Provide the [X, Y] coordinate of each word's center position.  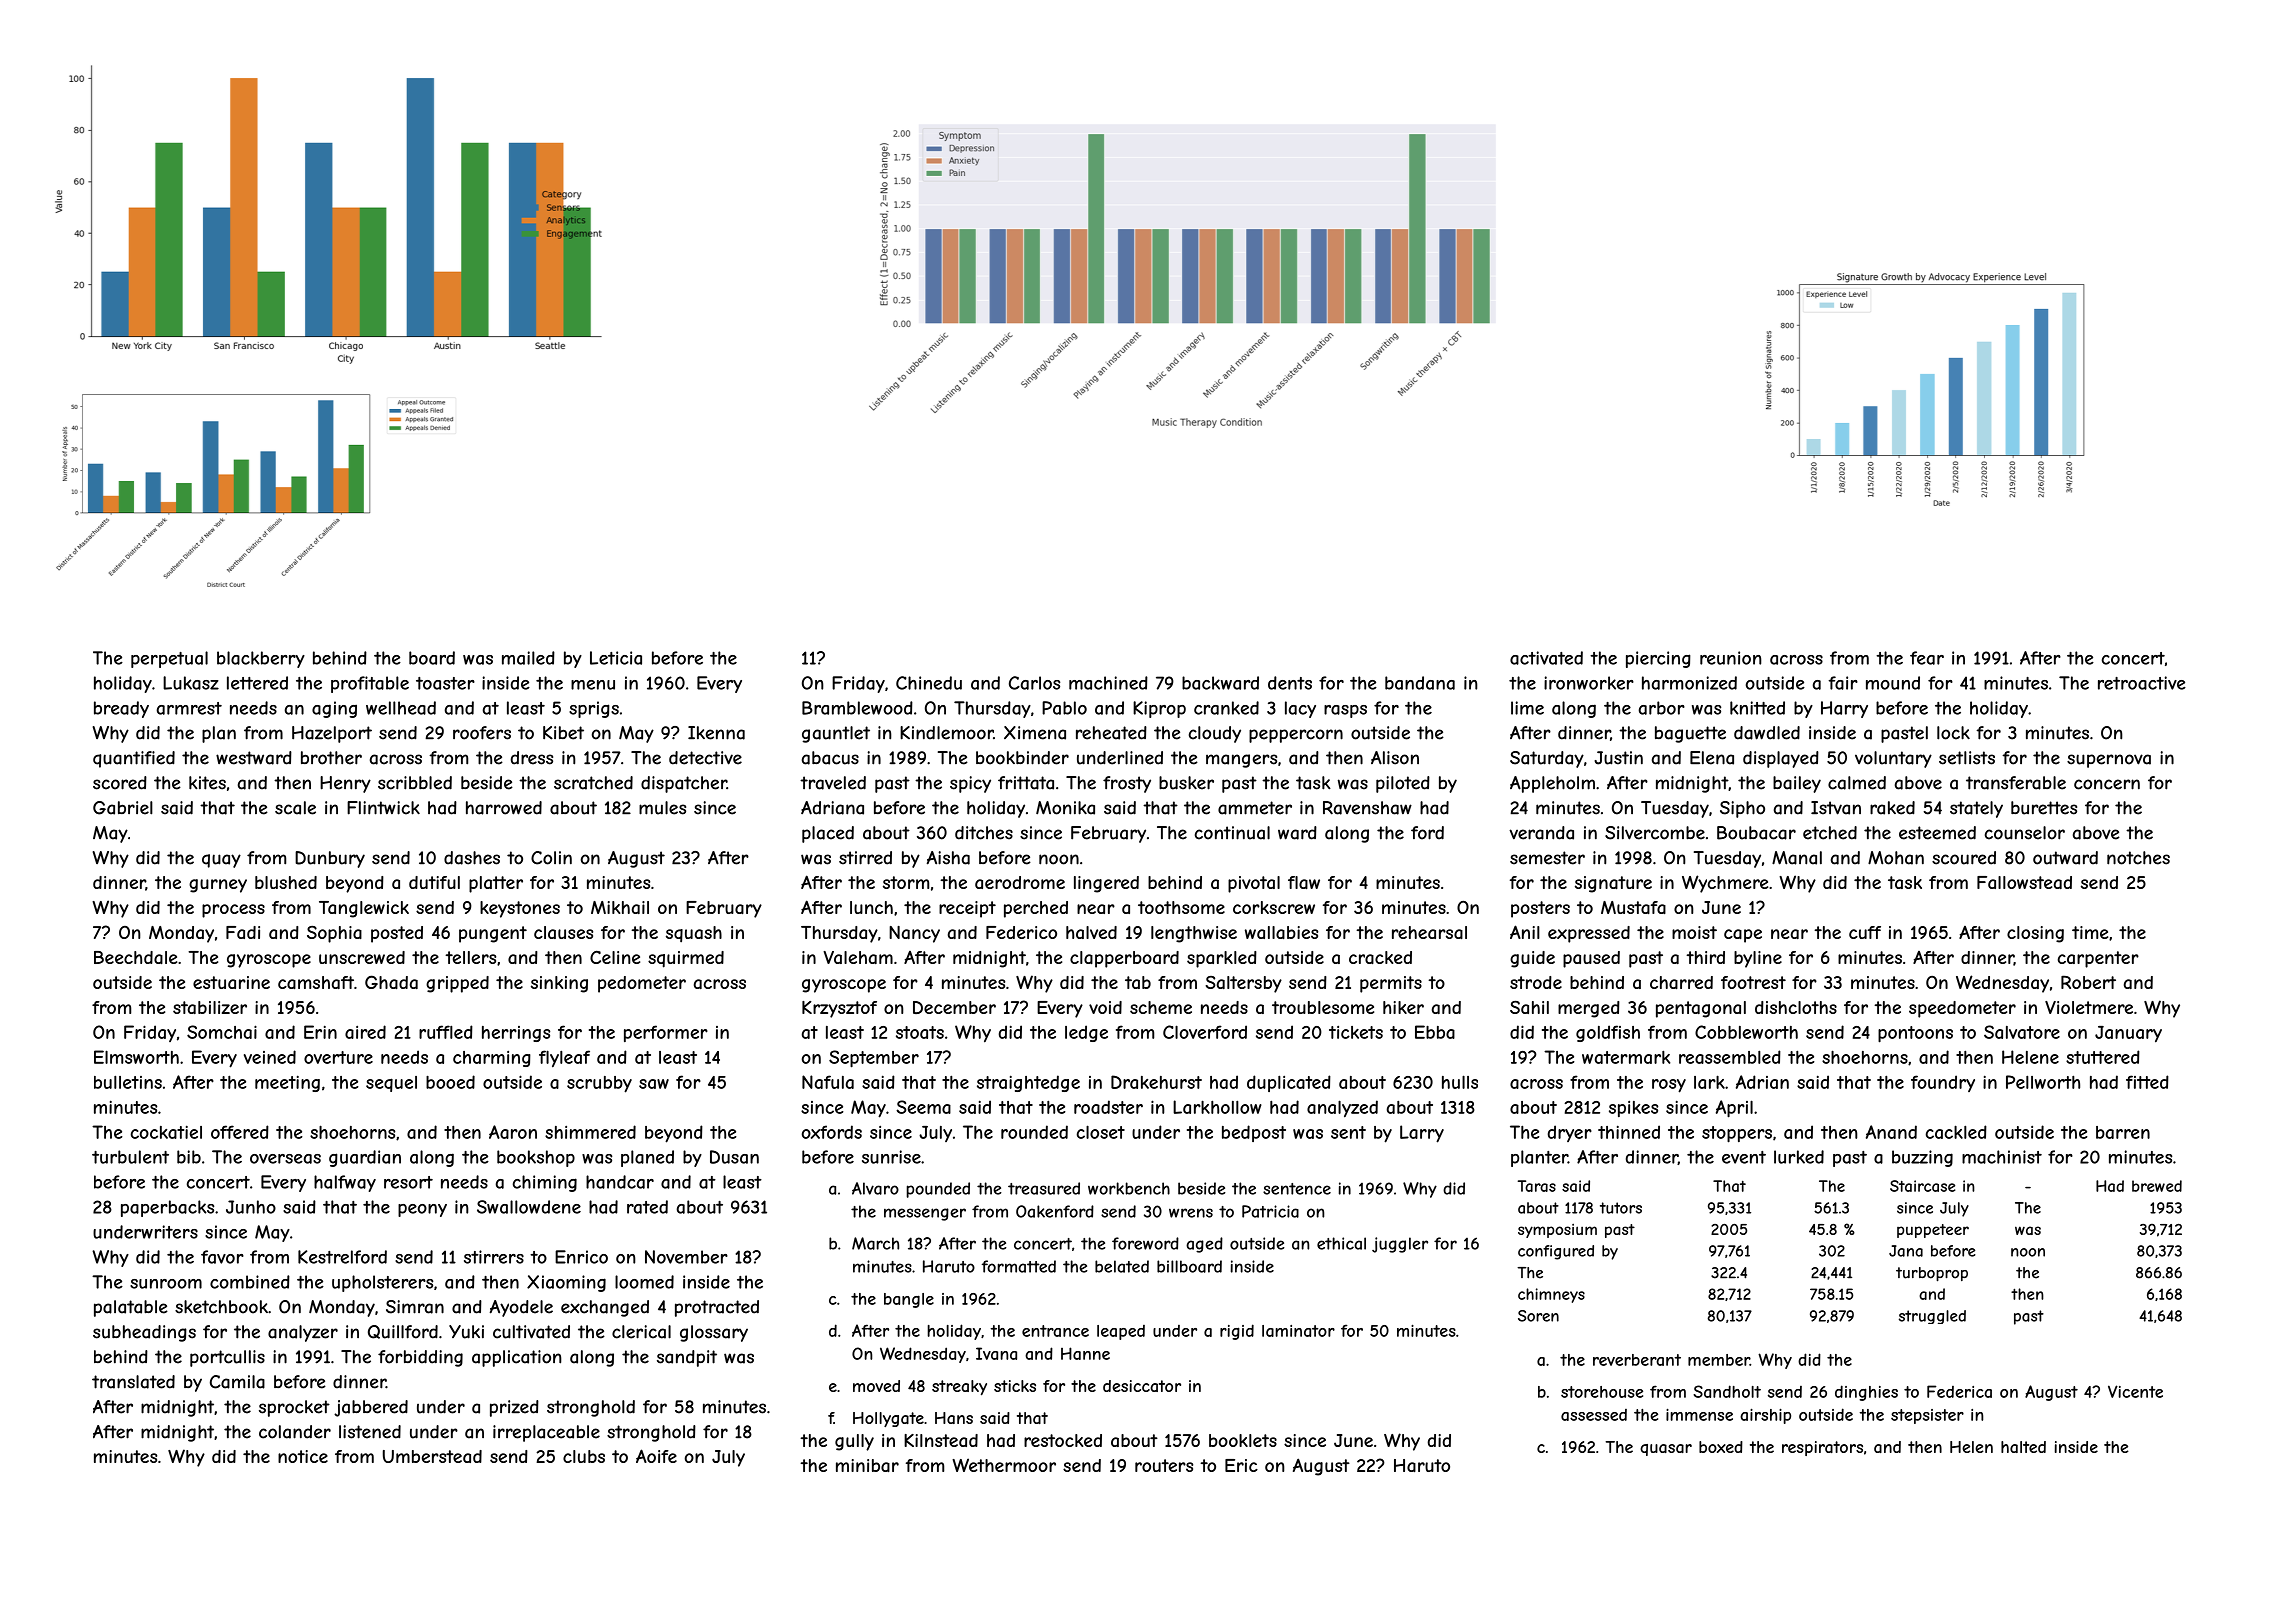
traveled [833, 783]
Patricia [1270, 1211]
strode [1536, 982]
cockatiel [166, 1132]
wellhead [401, 708]
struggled [1932, 1317]
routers [1164, 1465]
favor [222, 1257]
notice [303, 1456]
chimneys [1551, 1295]
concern [2107, 784]
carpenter [2098, 959]
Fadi [243, 932]
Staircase [1922, 1186]
